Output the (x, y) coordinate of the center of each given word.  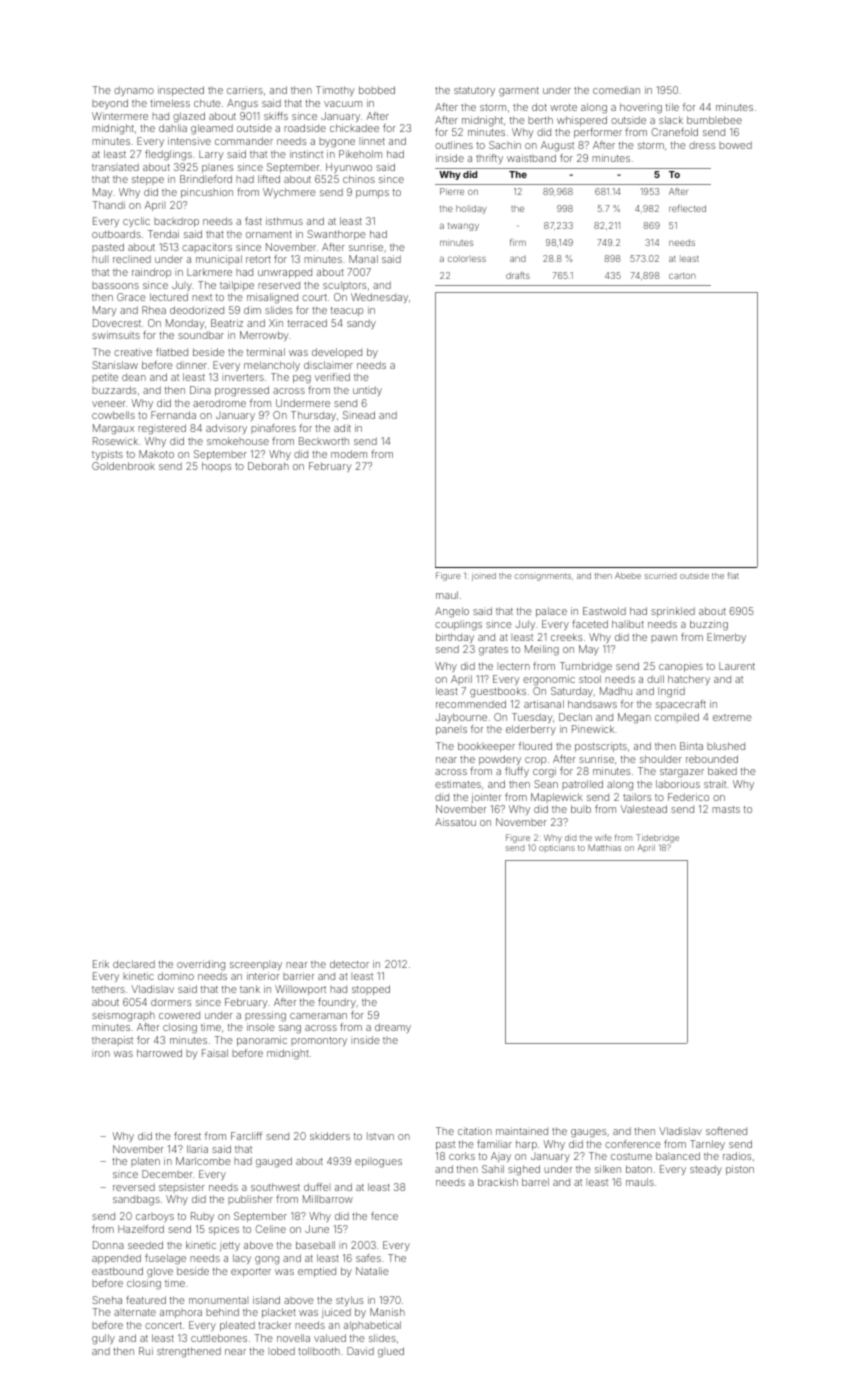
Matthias (604, 847)
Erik (101, 964)
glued (391, 1352)
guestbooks (498, 692)
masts (726, 809)
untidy (367, 391)
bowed (735, 145)
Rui (146, 1351)
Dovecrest (117, 323)
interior (263, 976)
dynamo (134, 91)
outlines (454, 145)
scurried (660, 575)
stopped (371, 990)
